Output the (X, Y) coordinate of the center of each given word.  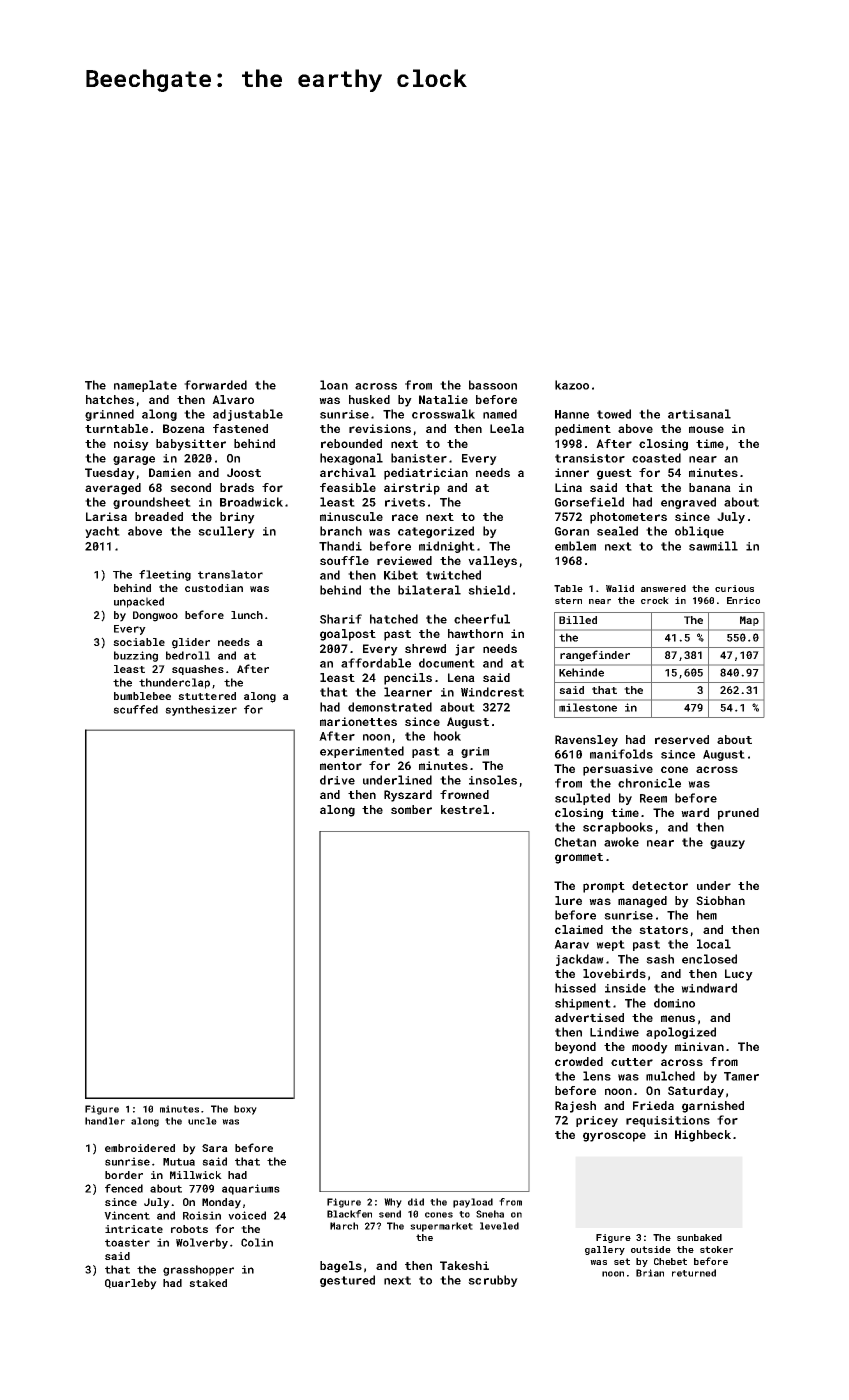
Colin (257, 1242)
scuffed (135, 709)
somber (411, 809)
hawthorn (475, 633)
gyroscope (614, 1137)
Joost (244, 472)
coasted (656, 458)
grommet (579, 858)
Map (749, 621)
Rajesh (575, 1107)
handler (105, 1121)
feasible (348, 487)
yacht (102, 532)
